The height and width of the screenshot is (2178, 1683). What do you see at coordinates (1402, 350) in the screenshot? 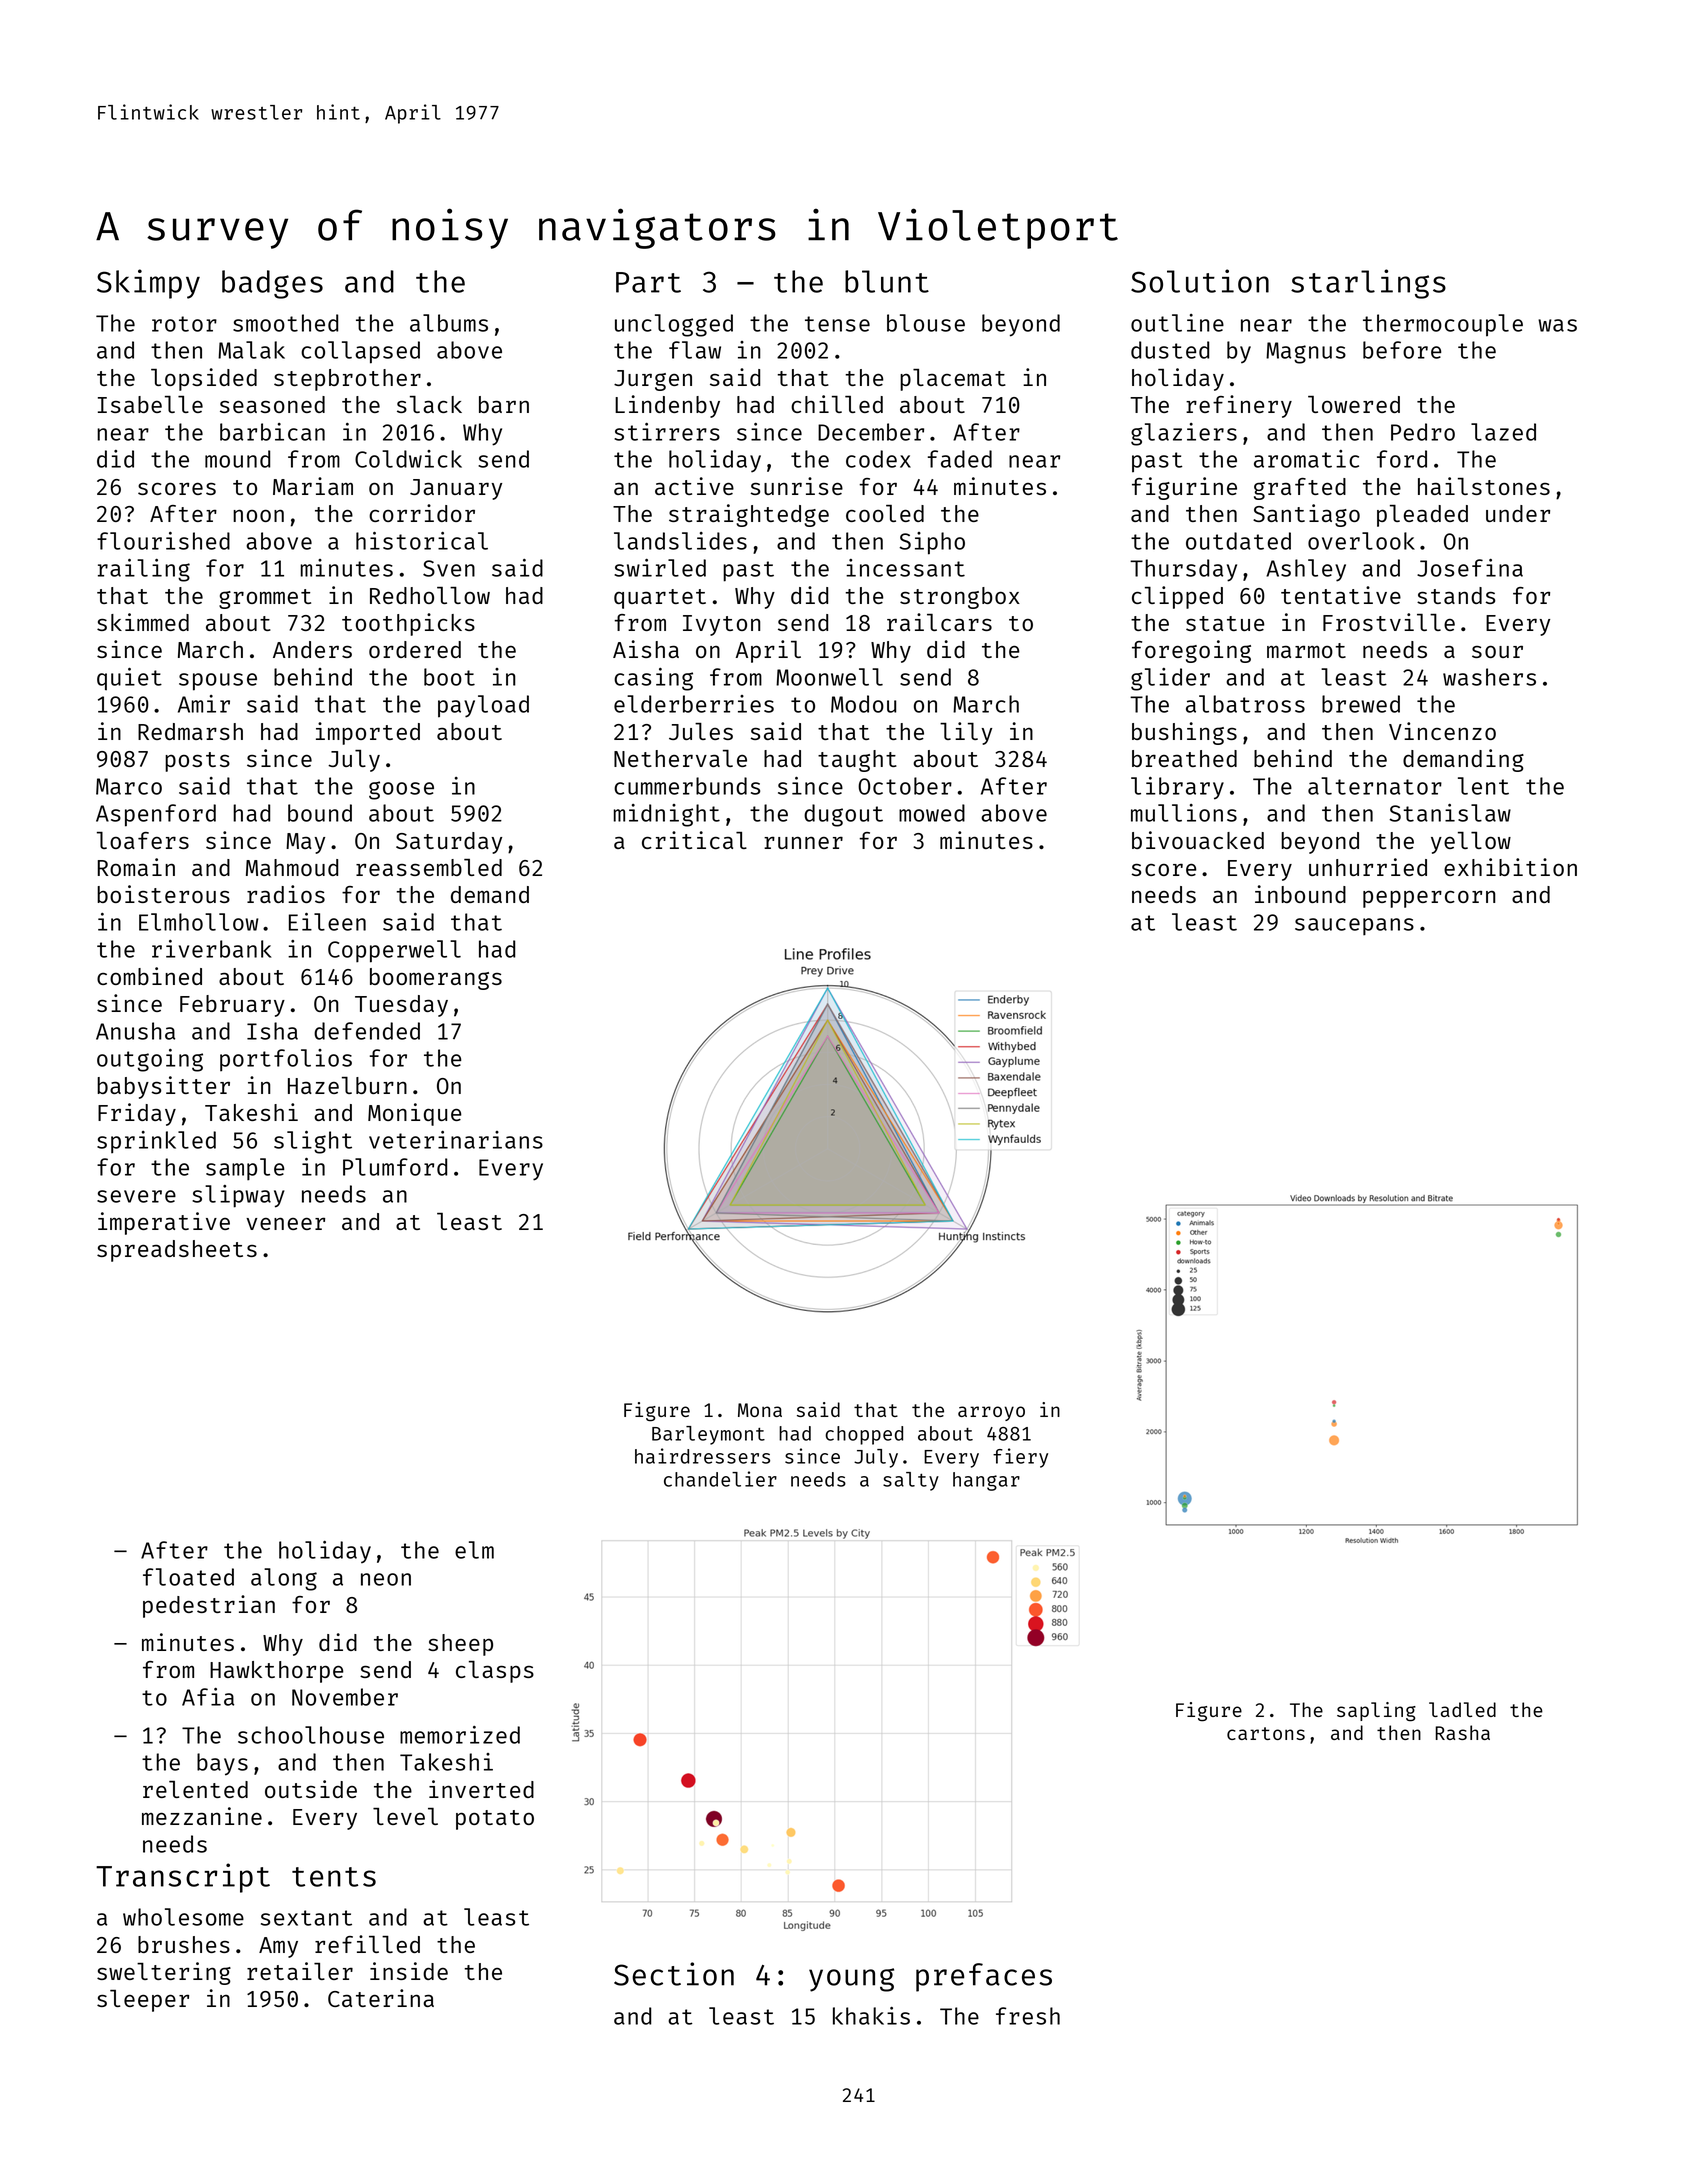
I see `before` at bounding box center [1402, 350].
